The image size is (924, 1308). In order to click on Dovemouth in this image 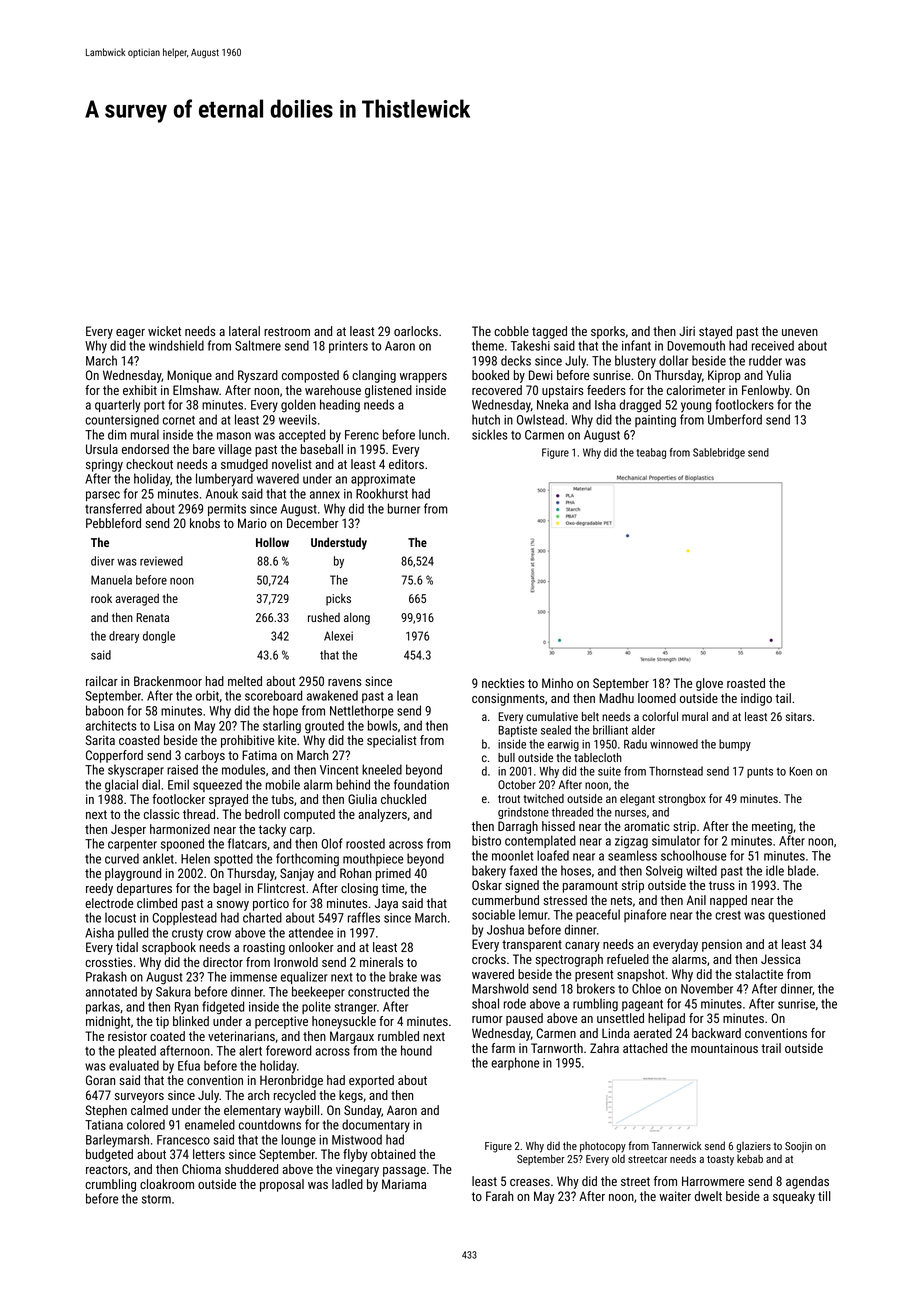, I will do `click(696, 345)`.
